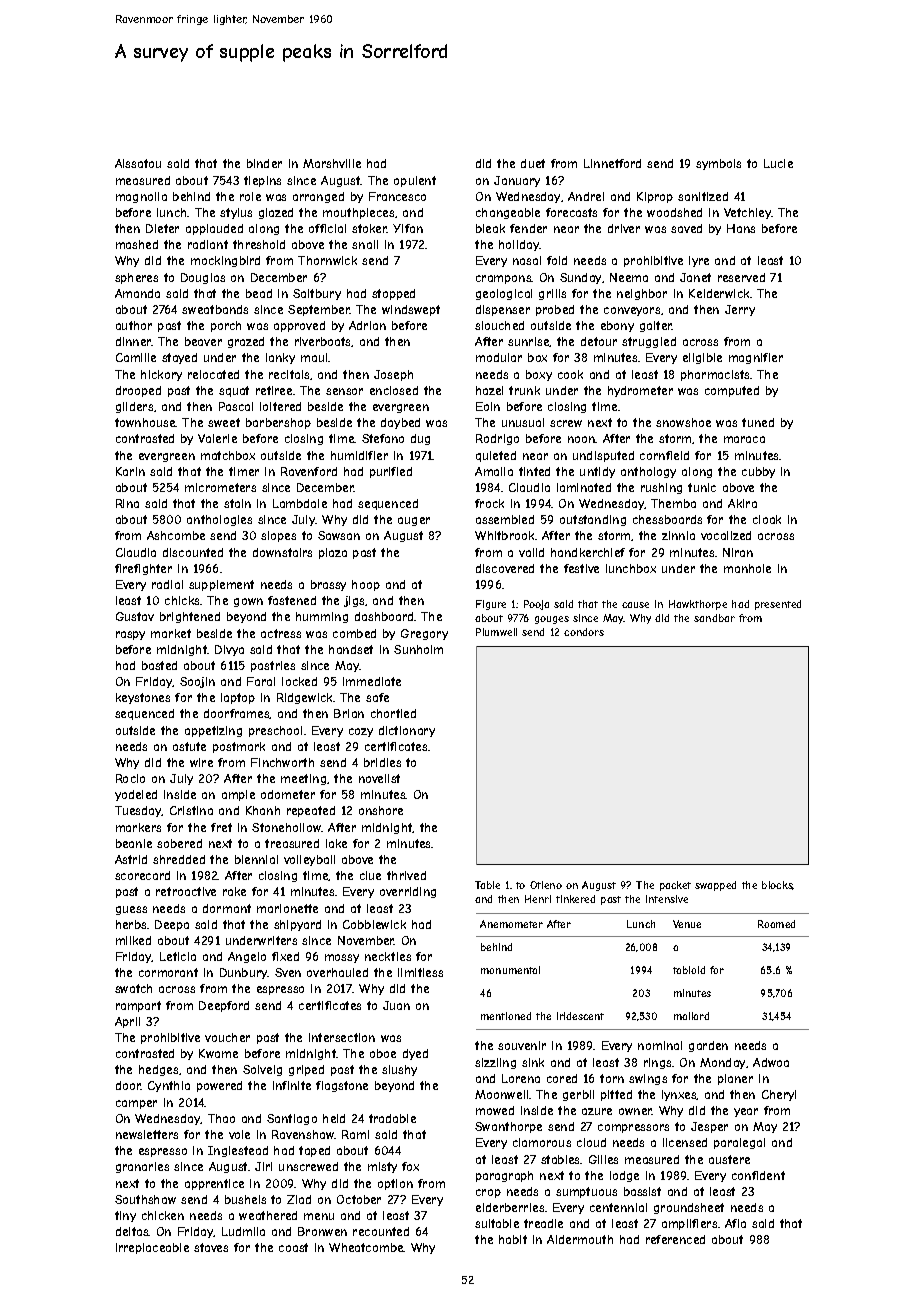 This image has height=1308, width=924. Describe the element at coordinates (490, 228) in the image. I see `bleak` at that location.
